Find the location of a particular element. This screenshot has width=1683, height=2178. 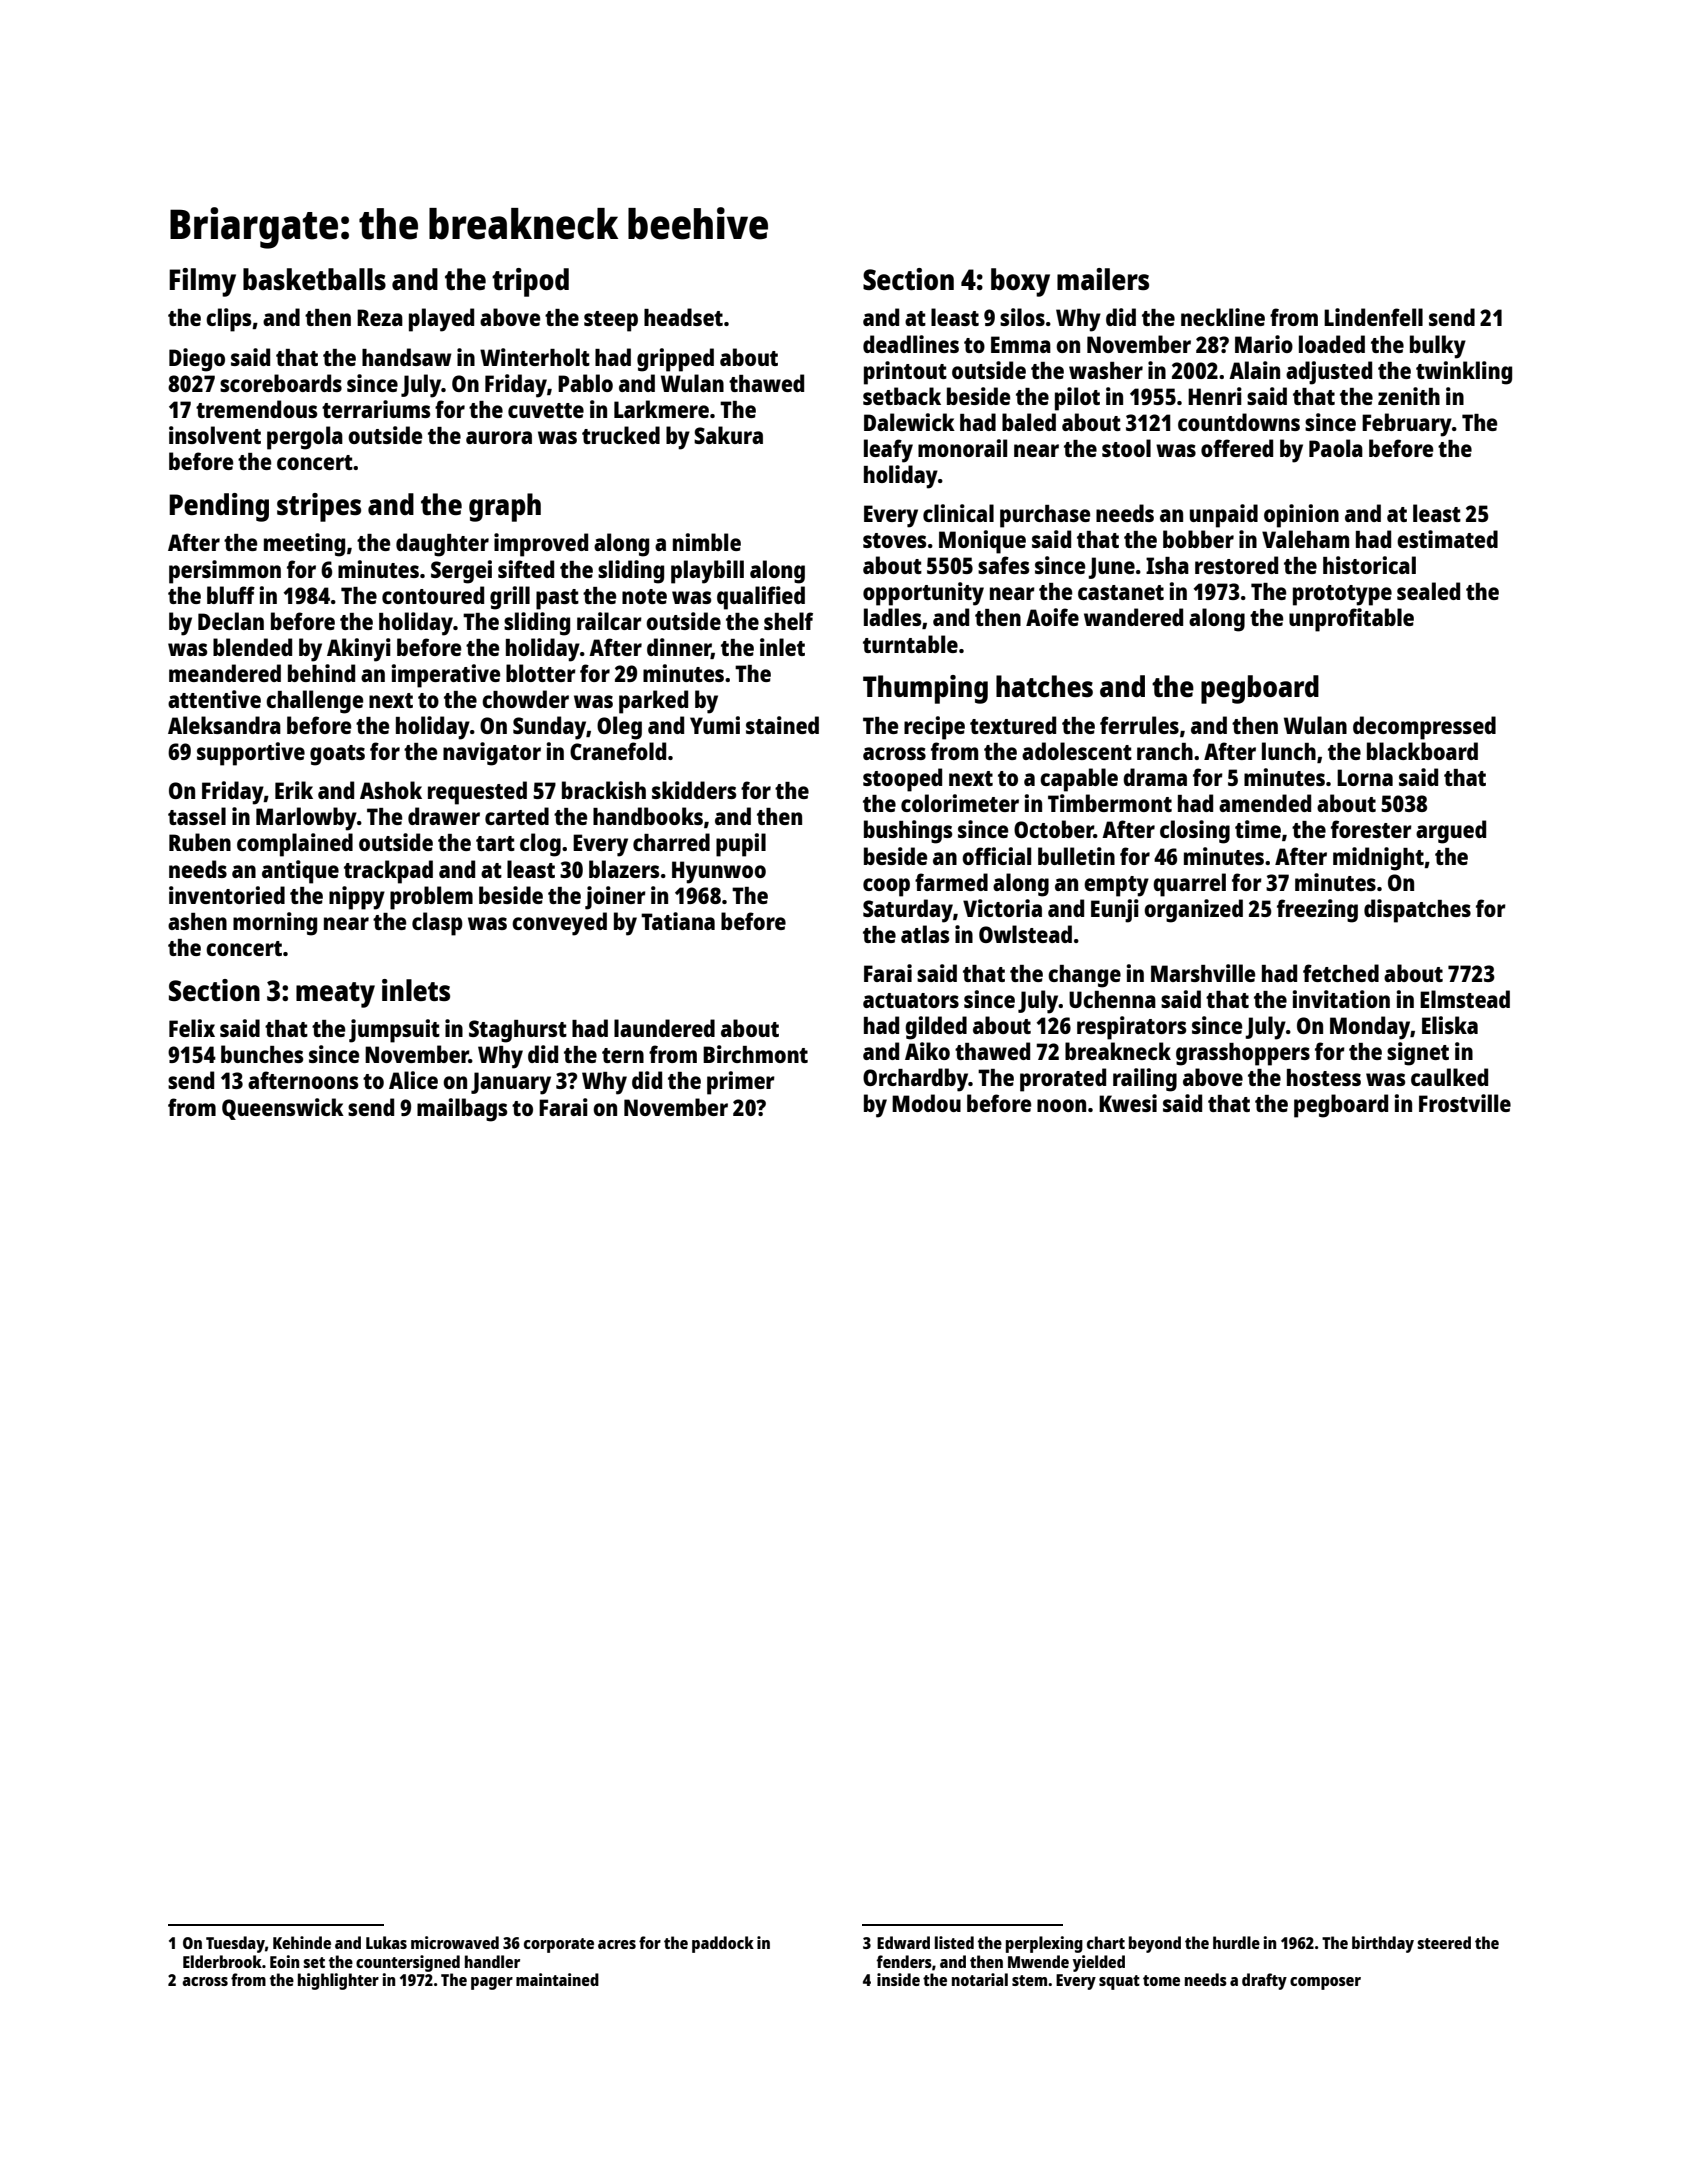

Queenswick is located at coordinates (283, 1109).
